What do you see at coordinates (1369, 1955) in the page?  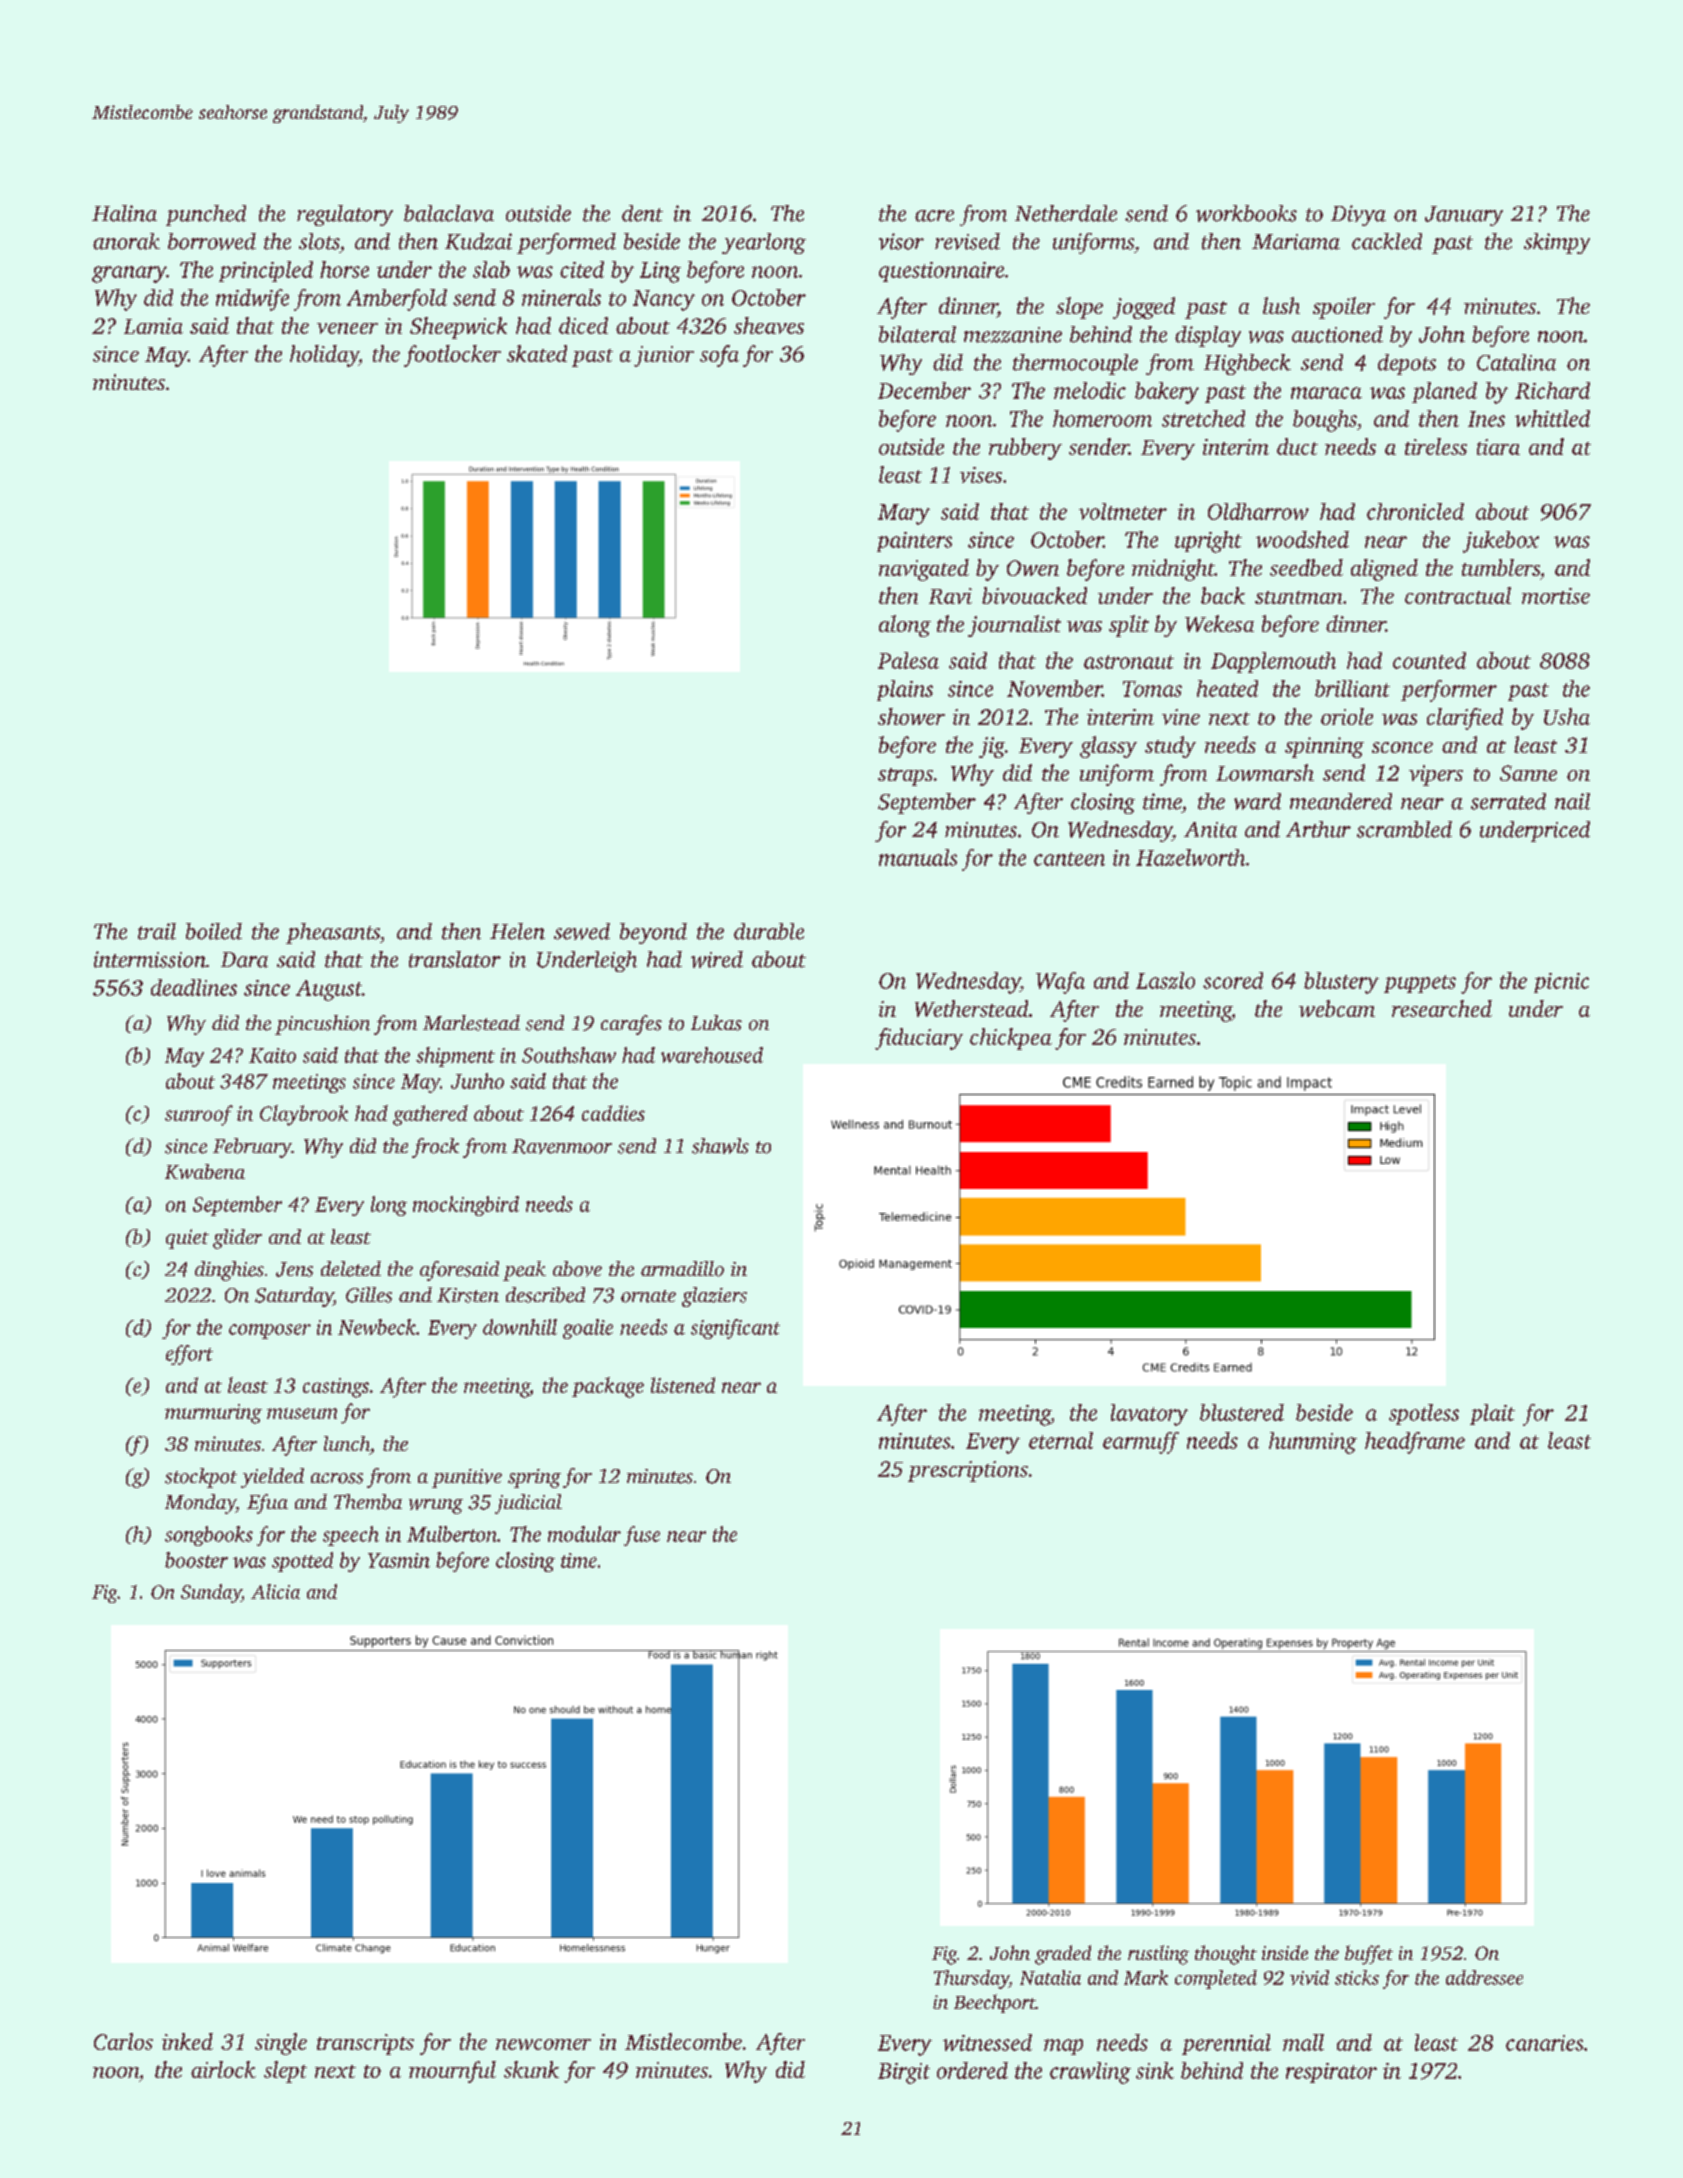 I see `buffet` at bounding box center [1369, 1955].
